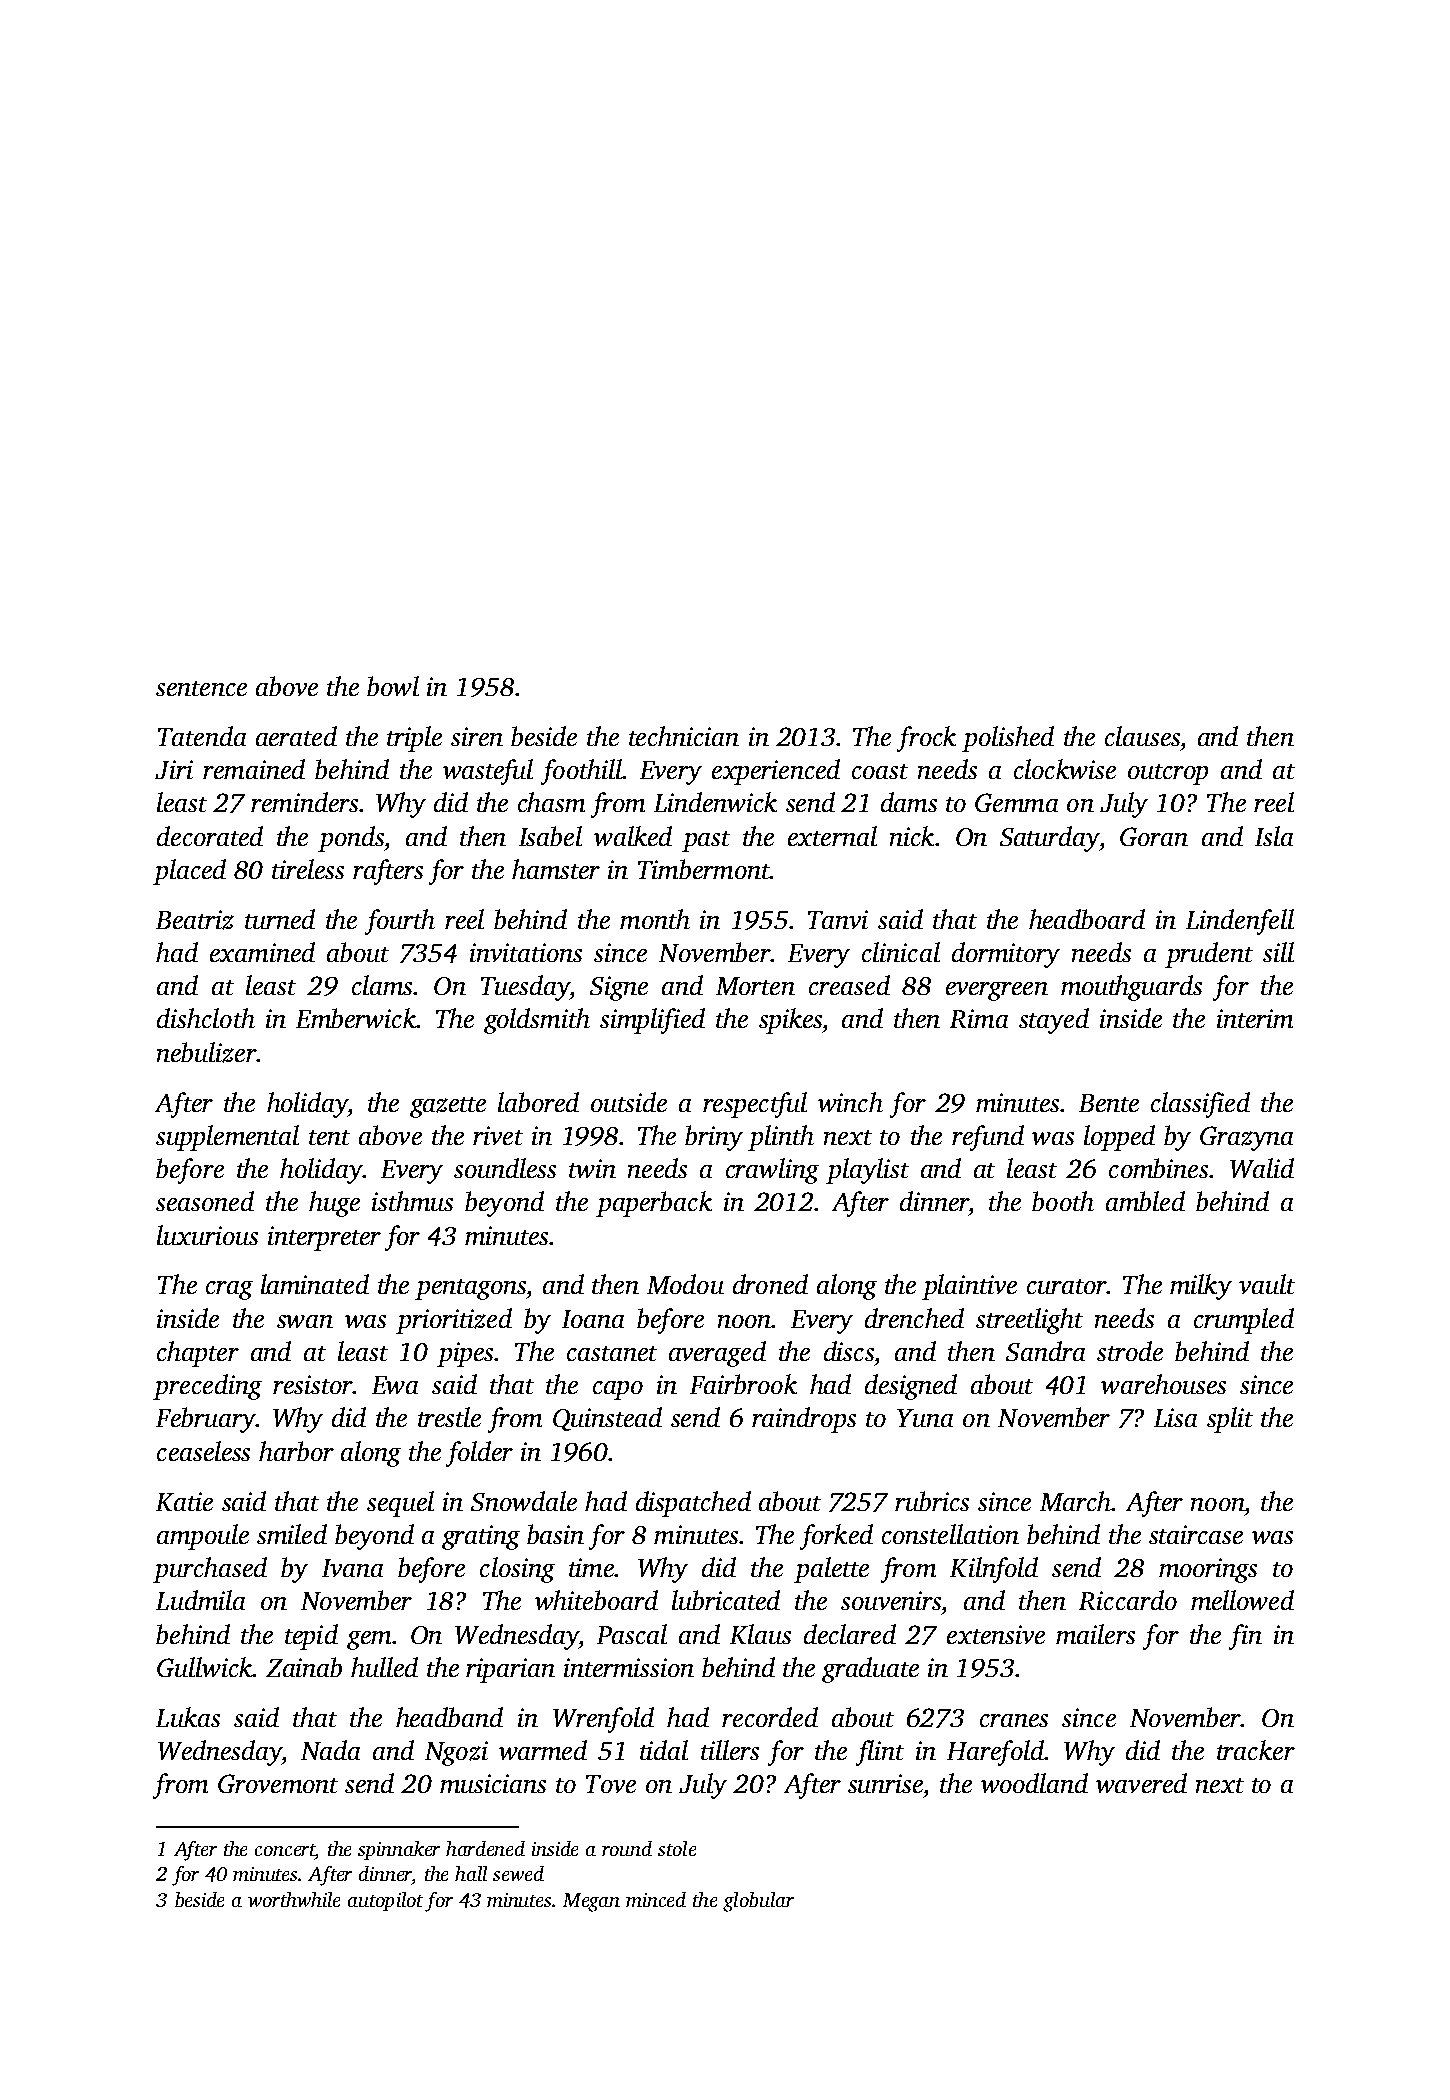 This screenshot has width=1450, height=2100. I want to click on streetlight, so click(1029, 1321).
